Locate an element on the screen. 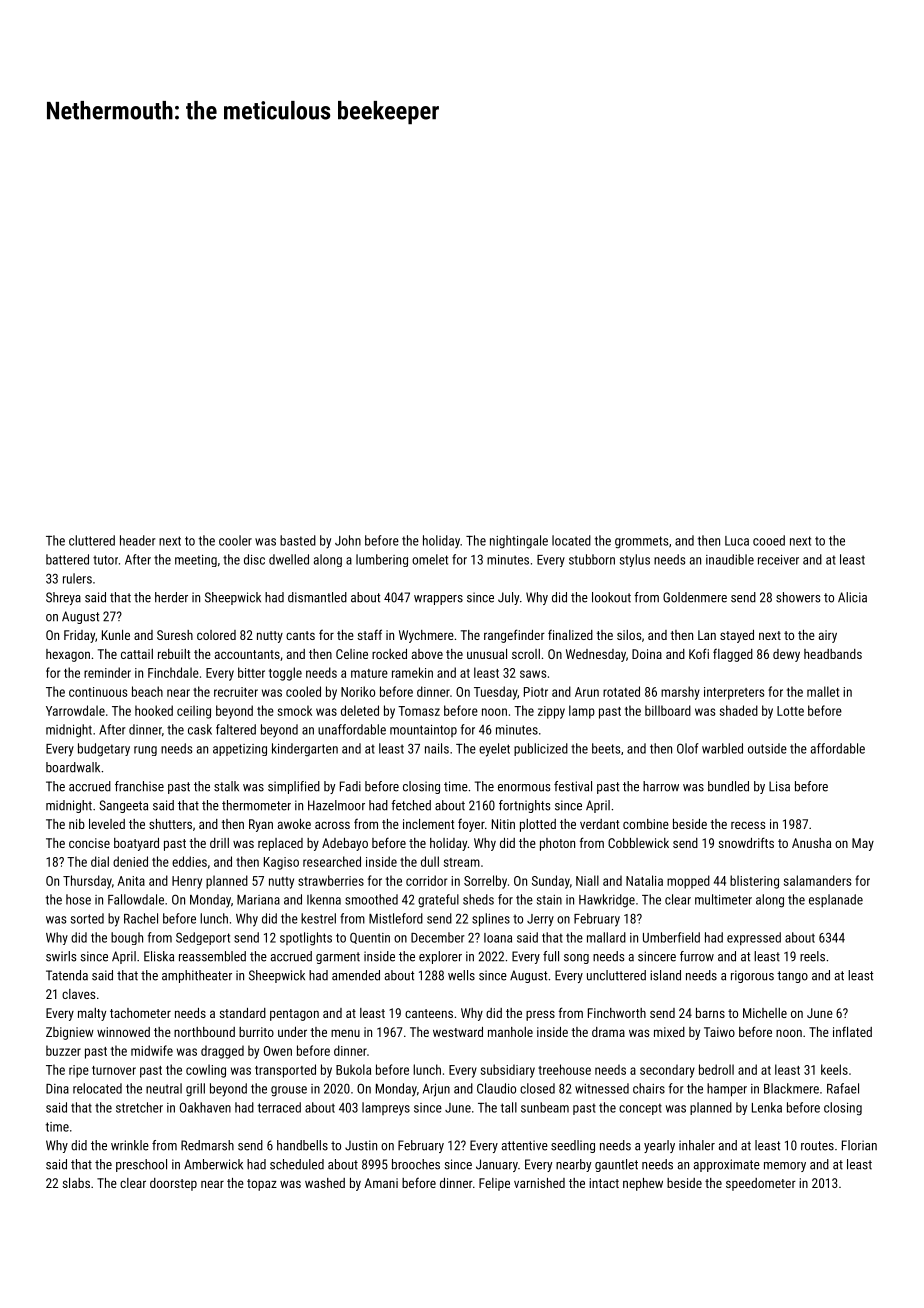 The width and height of the screenshot is (924, 1308). outside is located at coordinates (767, 748).
